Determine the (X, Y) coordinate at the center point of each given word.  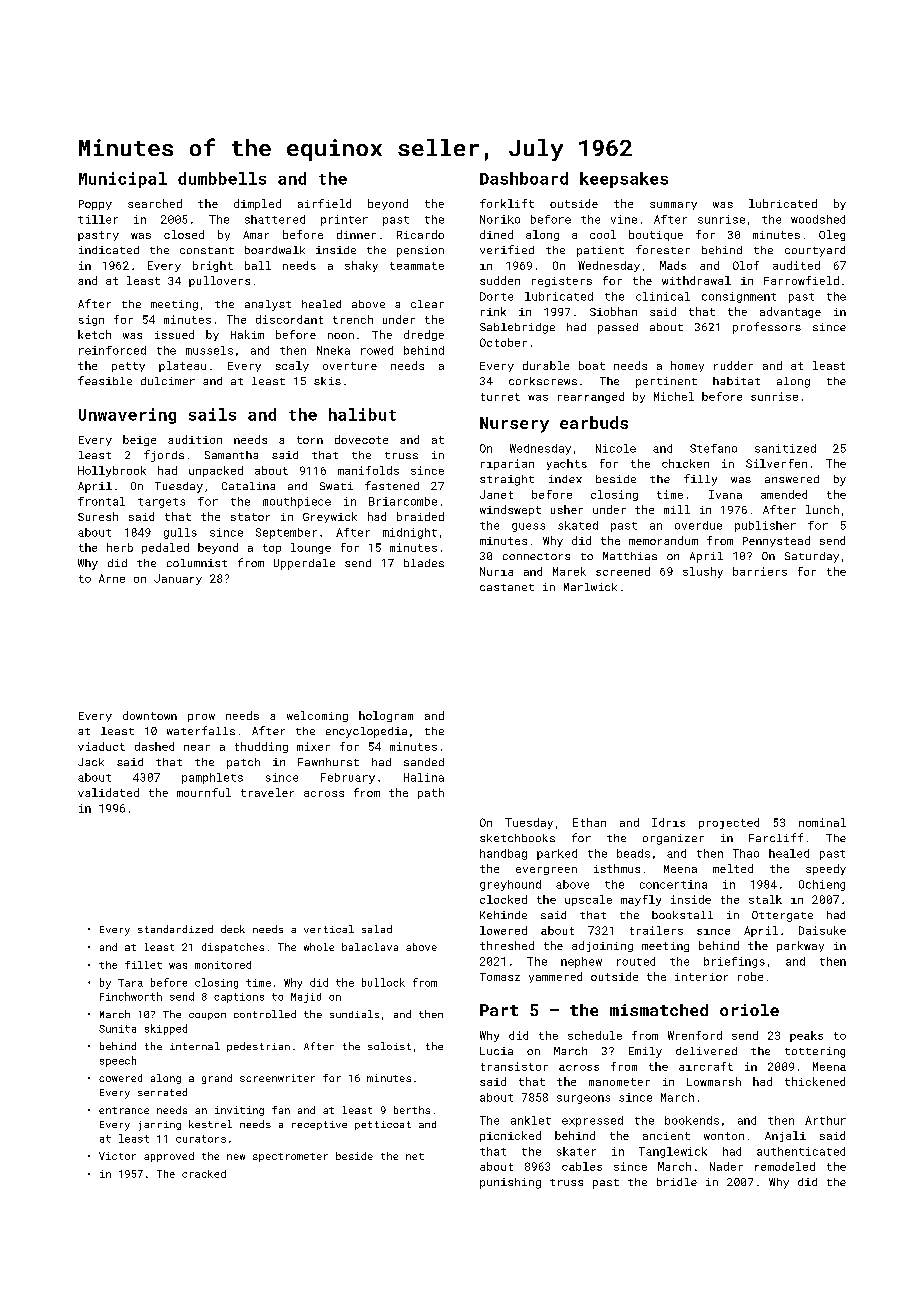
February (348, 778)
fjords (164, 456)
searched (155, 203)
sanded (424, 762)
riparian (507, 464)
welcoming (317, 716)
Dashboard (524, 178)
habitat (736, 381)
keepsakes (624, 180)
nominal (822, 822)
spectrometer (290, 1157)
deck (233, 929)
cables (582, 1166)
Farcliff (776, 837)
